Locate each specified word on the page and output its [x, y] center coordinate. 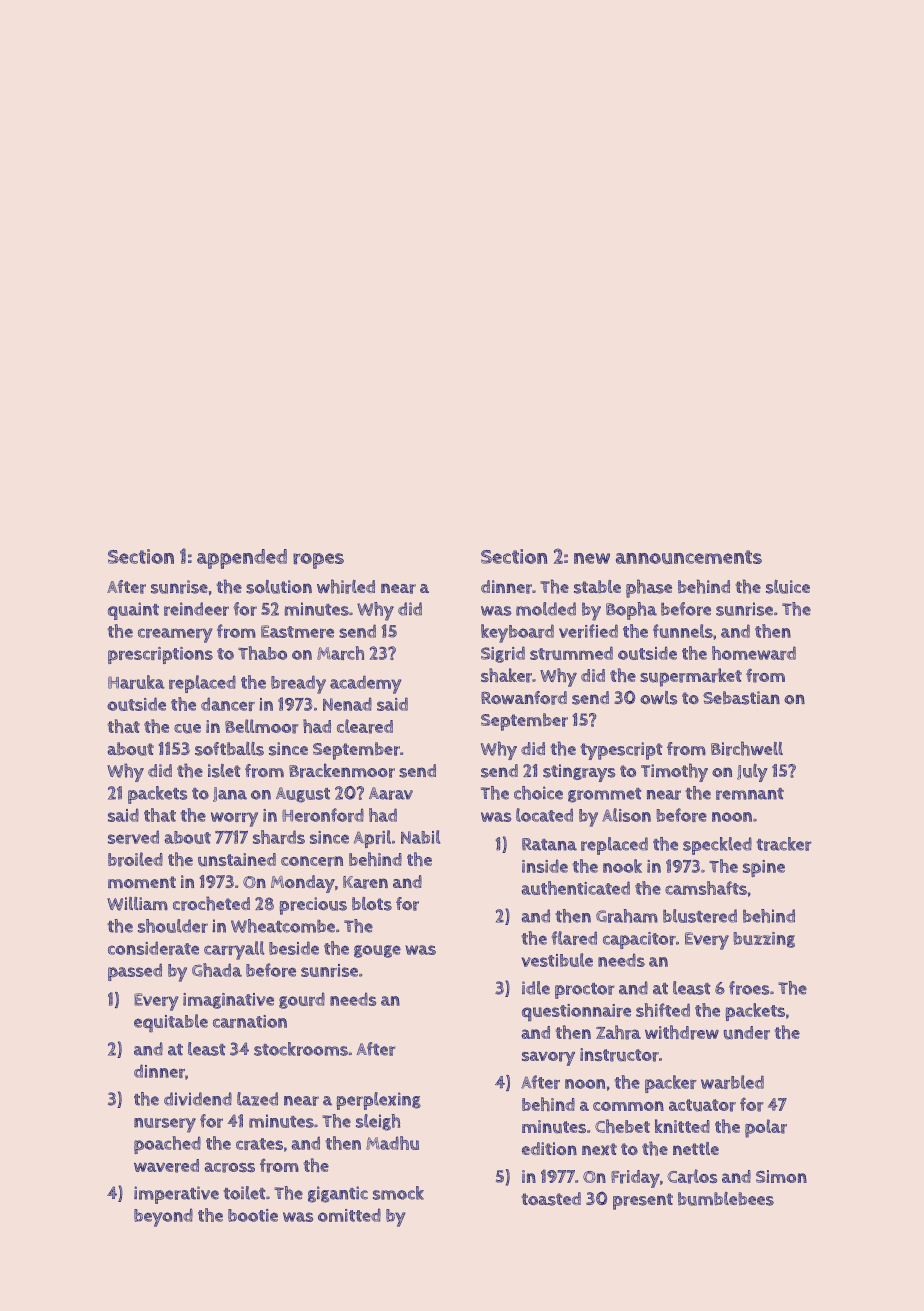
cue [187, 729]
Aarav [391, 793]
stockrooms [301, 1049]
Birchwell [747, 748]
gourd [302, 1000]
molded [546, 609]
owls [658, 698]
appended [242, 559]
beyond [163, 1217]
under [747, 1033]
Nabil [420, 837]
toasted [551, 1199]
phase [649, 588]
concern [312, 861]
